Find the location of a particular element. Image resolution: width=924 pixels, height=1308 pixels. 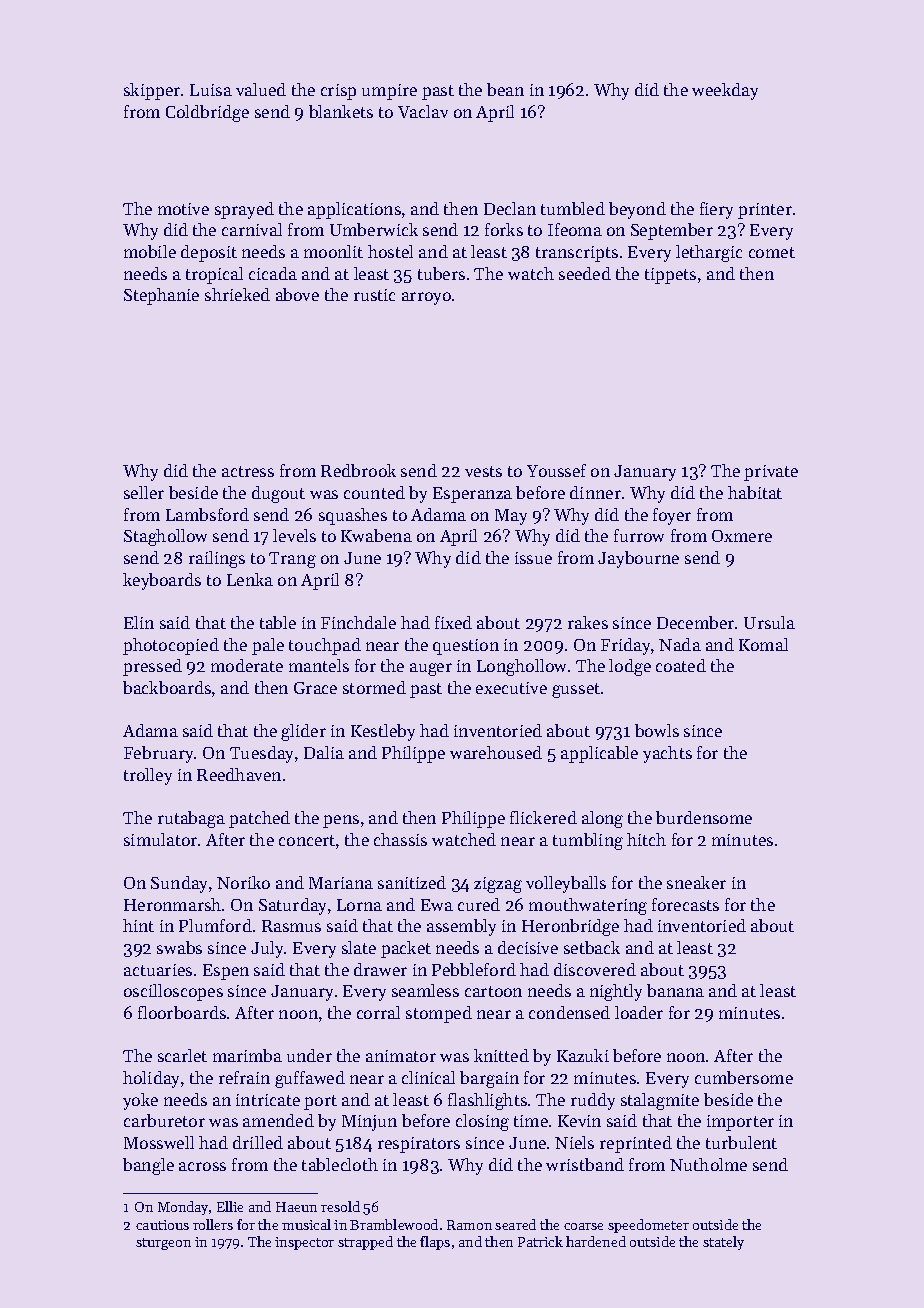

forks is located at coordinates (504, 229).
